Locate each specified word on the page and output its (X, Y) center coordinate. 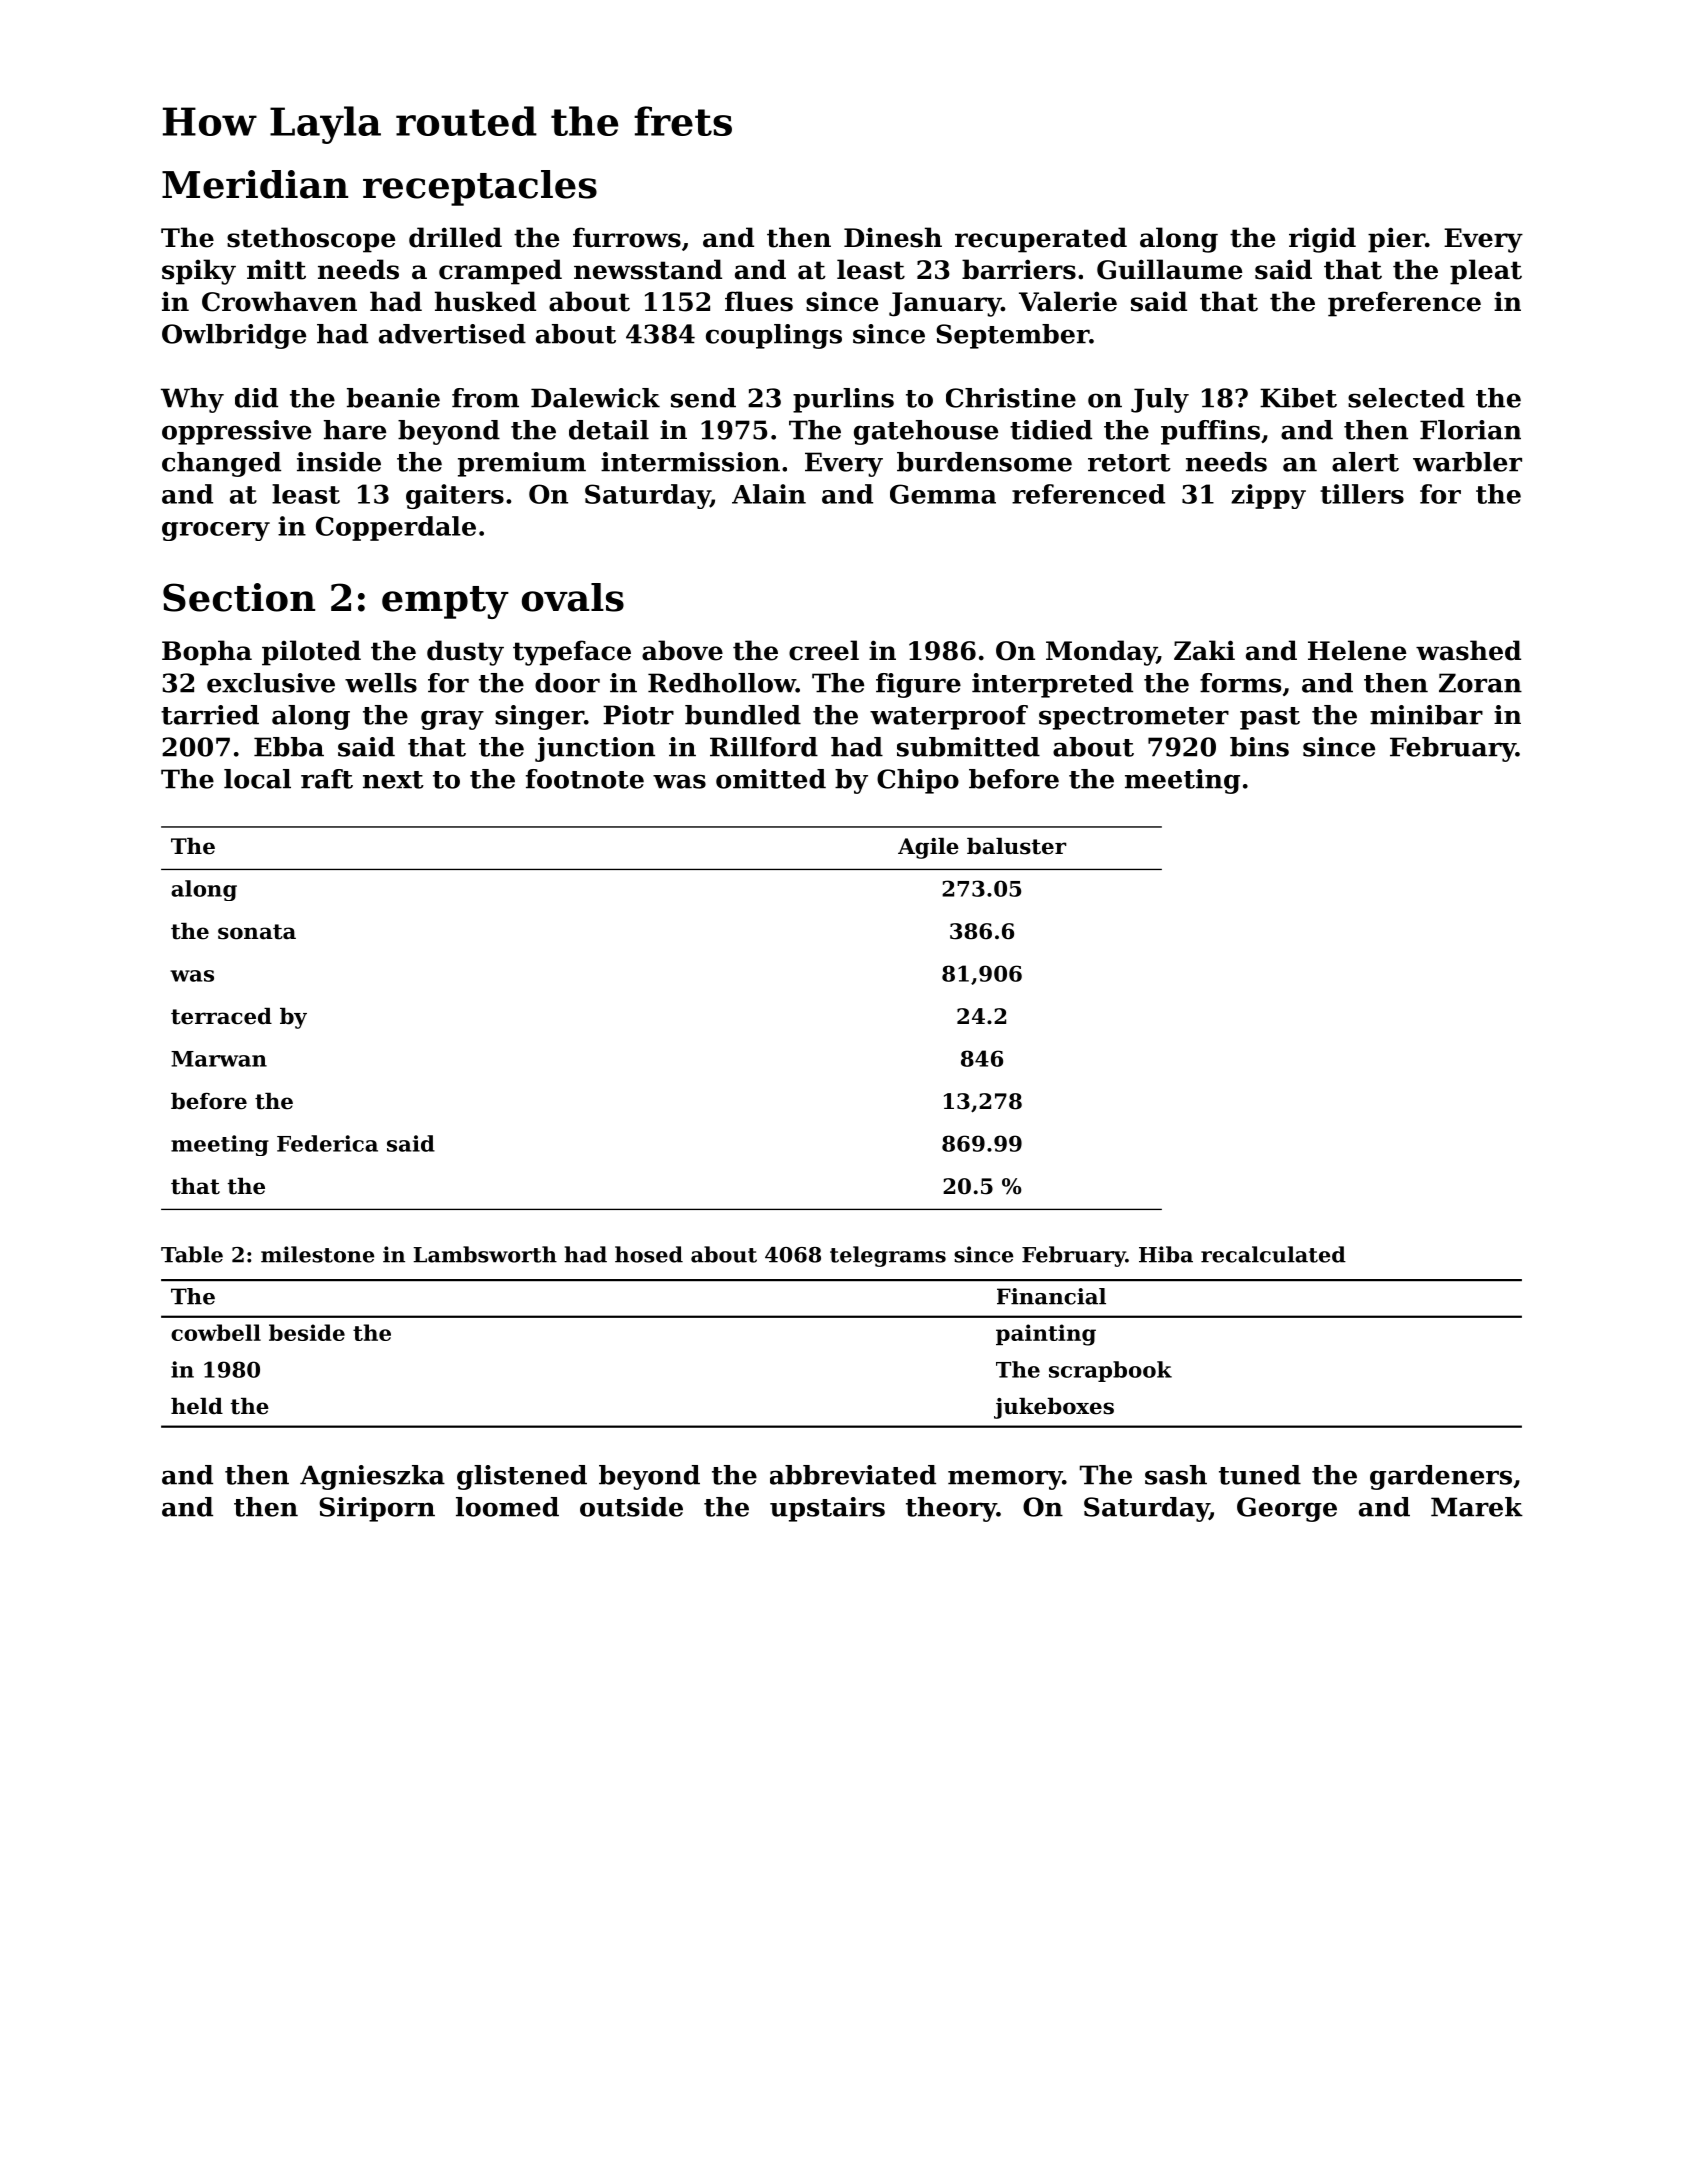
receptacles (480, 188)
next (393, 780)
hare (355, 430)
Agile (928, 848)
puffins (1210, 432)
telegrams (888, 1256)
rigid (1322, 240)
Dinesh (893, 237)
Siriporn (377, 1509)
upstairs (827, 1509)
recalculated (1273, 1254)
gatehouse (926, 432)
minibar (1426, 715)
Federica (327, 1143)
